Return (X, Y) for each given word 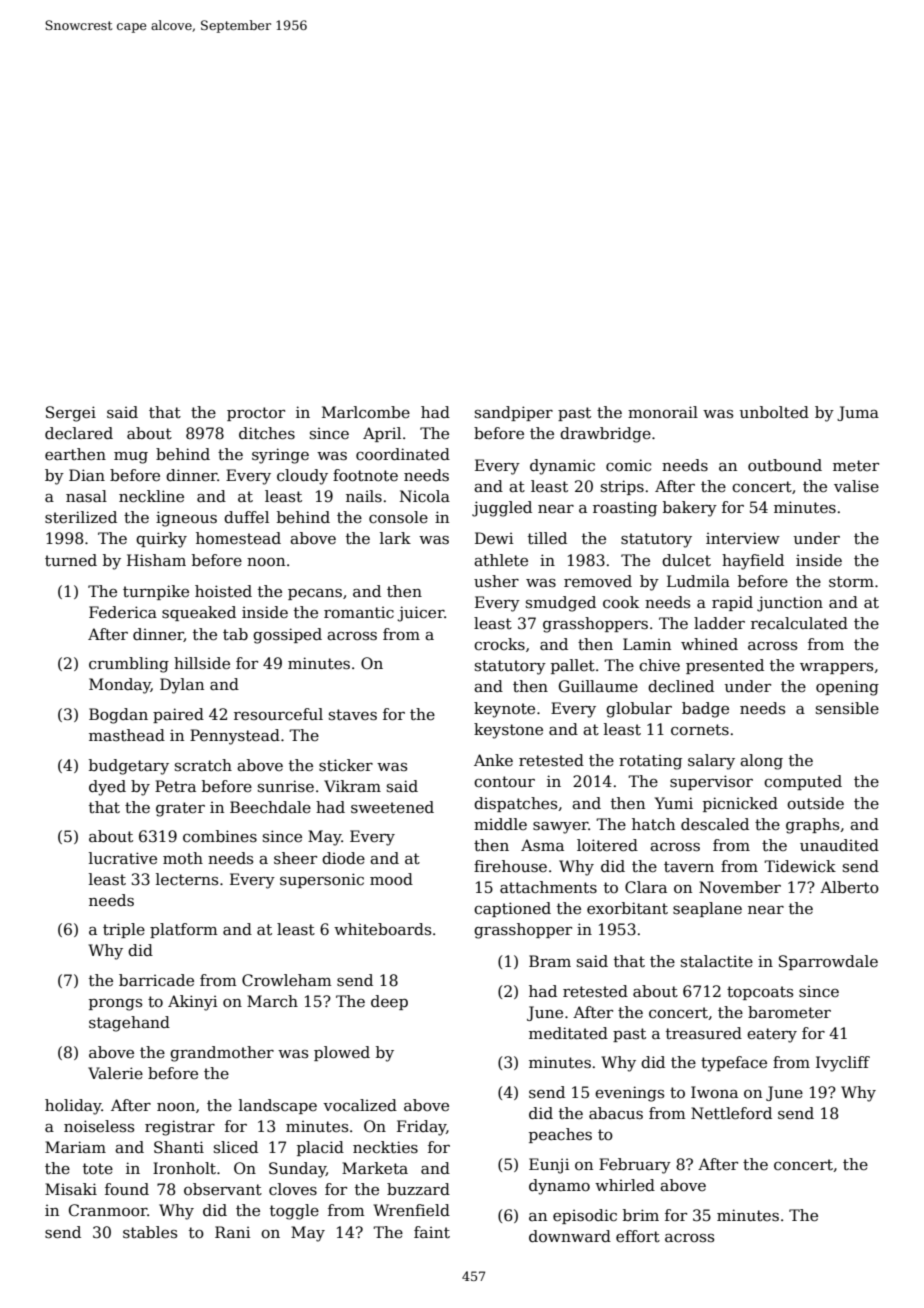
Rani (233, 1232)
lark (395, 538)
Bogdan (118, 716)
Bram (550, 961)
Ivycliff (843, 1064)
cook (621, 602)
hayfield (753, 562)
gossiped (287, 636)
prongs (115, 1005)
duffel (246, 517)
